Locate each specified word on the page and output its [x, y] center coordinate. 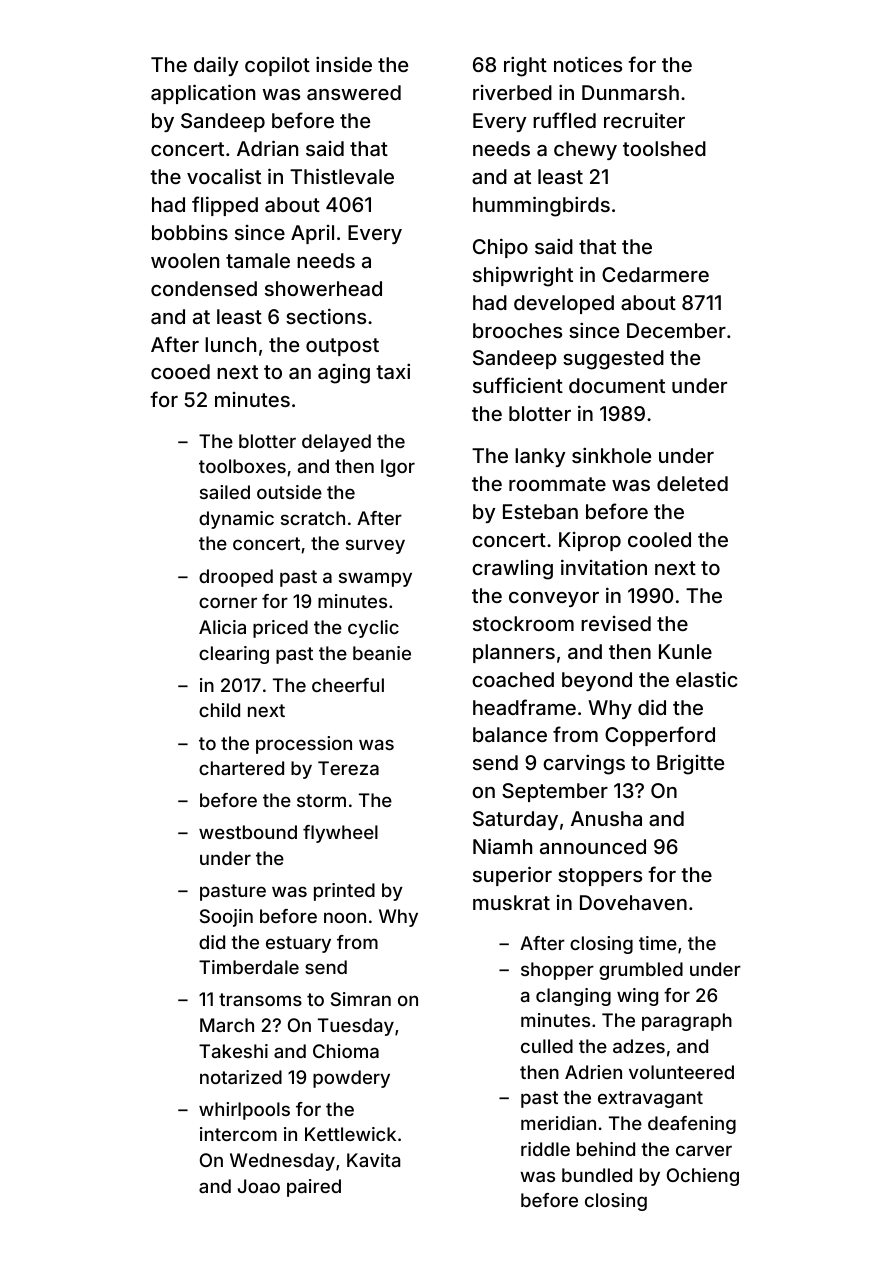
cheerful [348, 685]
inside [344, 64]
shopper [557, 971]
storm [321, 800]
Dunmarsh [630, 92]
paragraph [687, 1022]
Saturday [515, 820]
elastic [707, 679]
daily [216, 66]
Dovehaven [633, 902]
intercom [238, 1134]
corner [228, 602]
